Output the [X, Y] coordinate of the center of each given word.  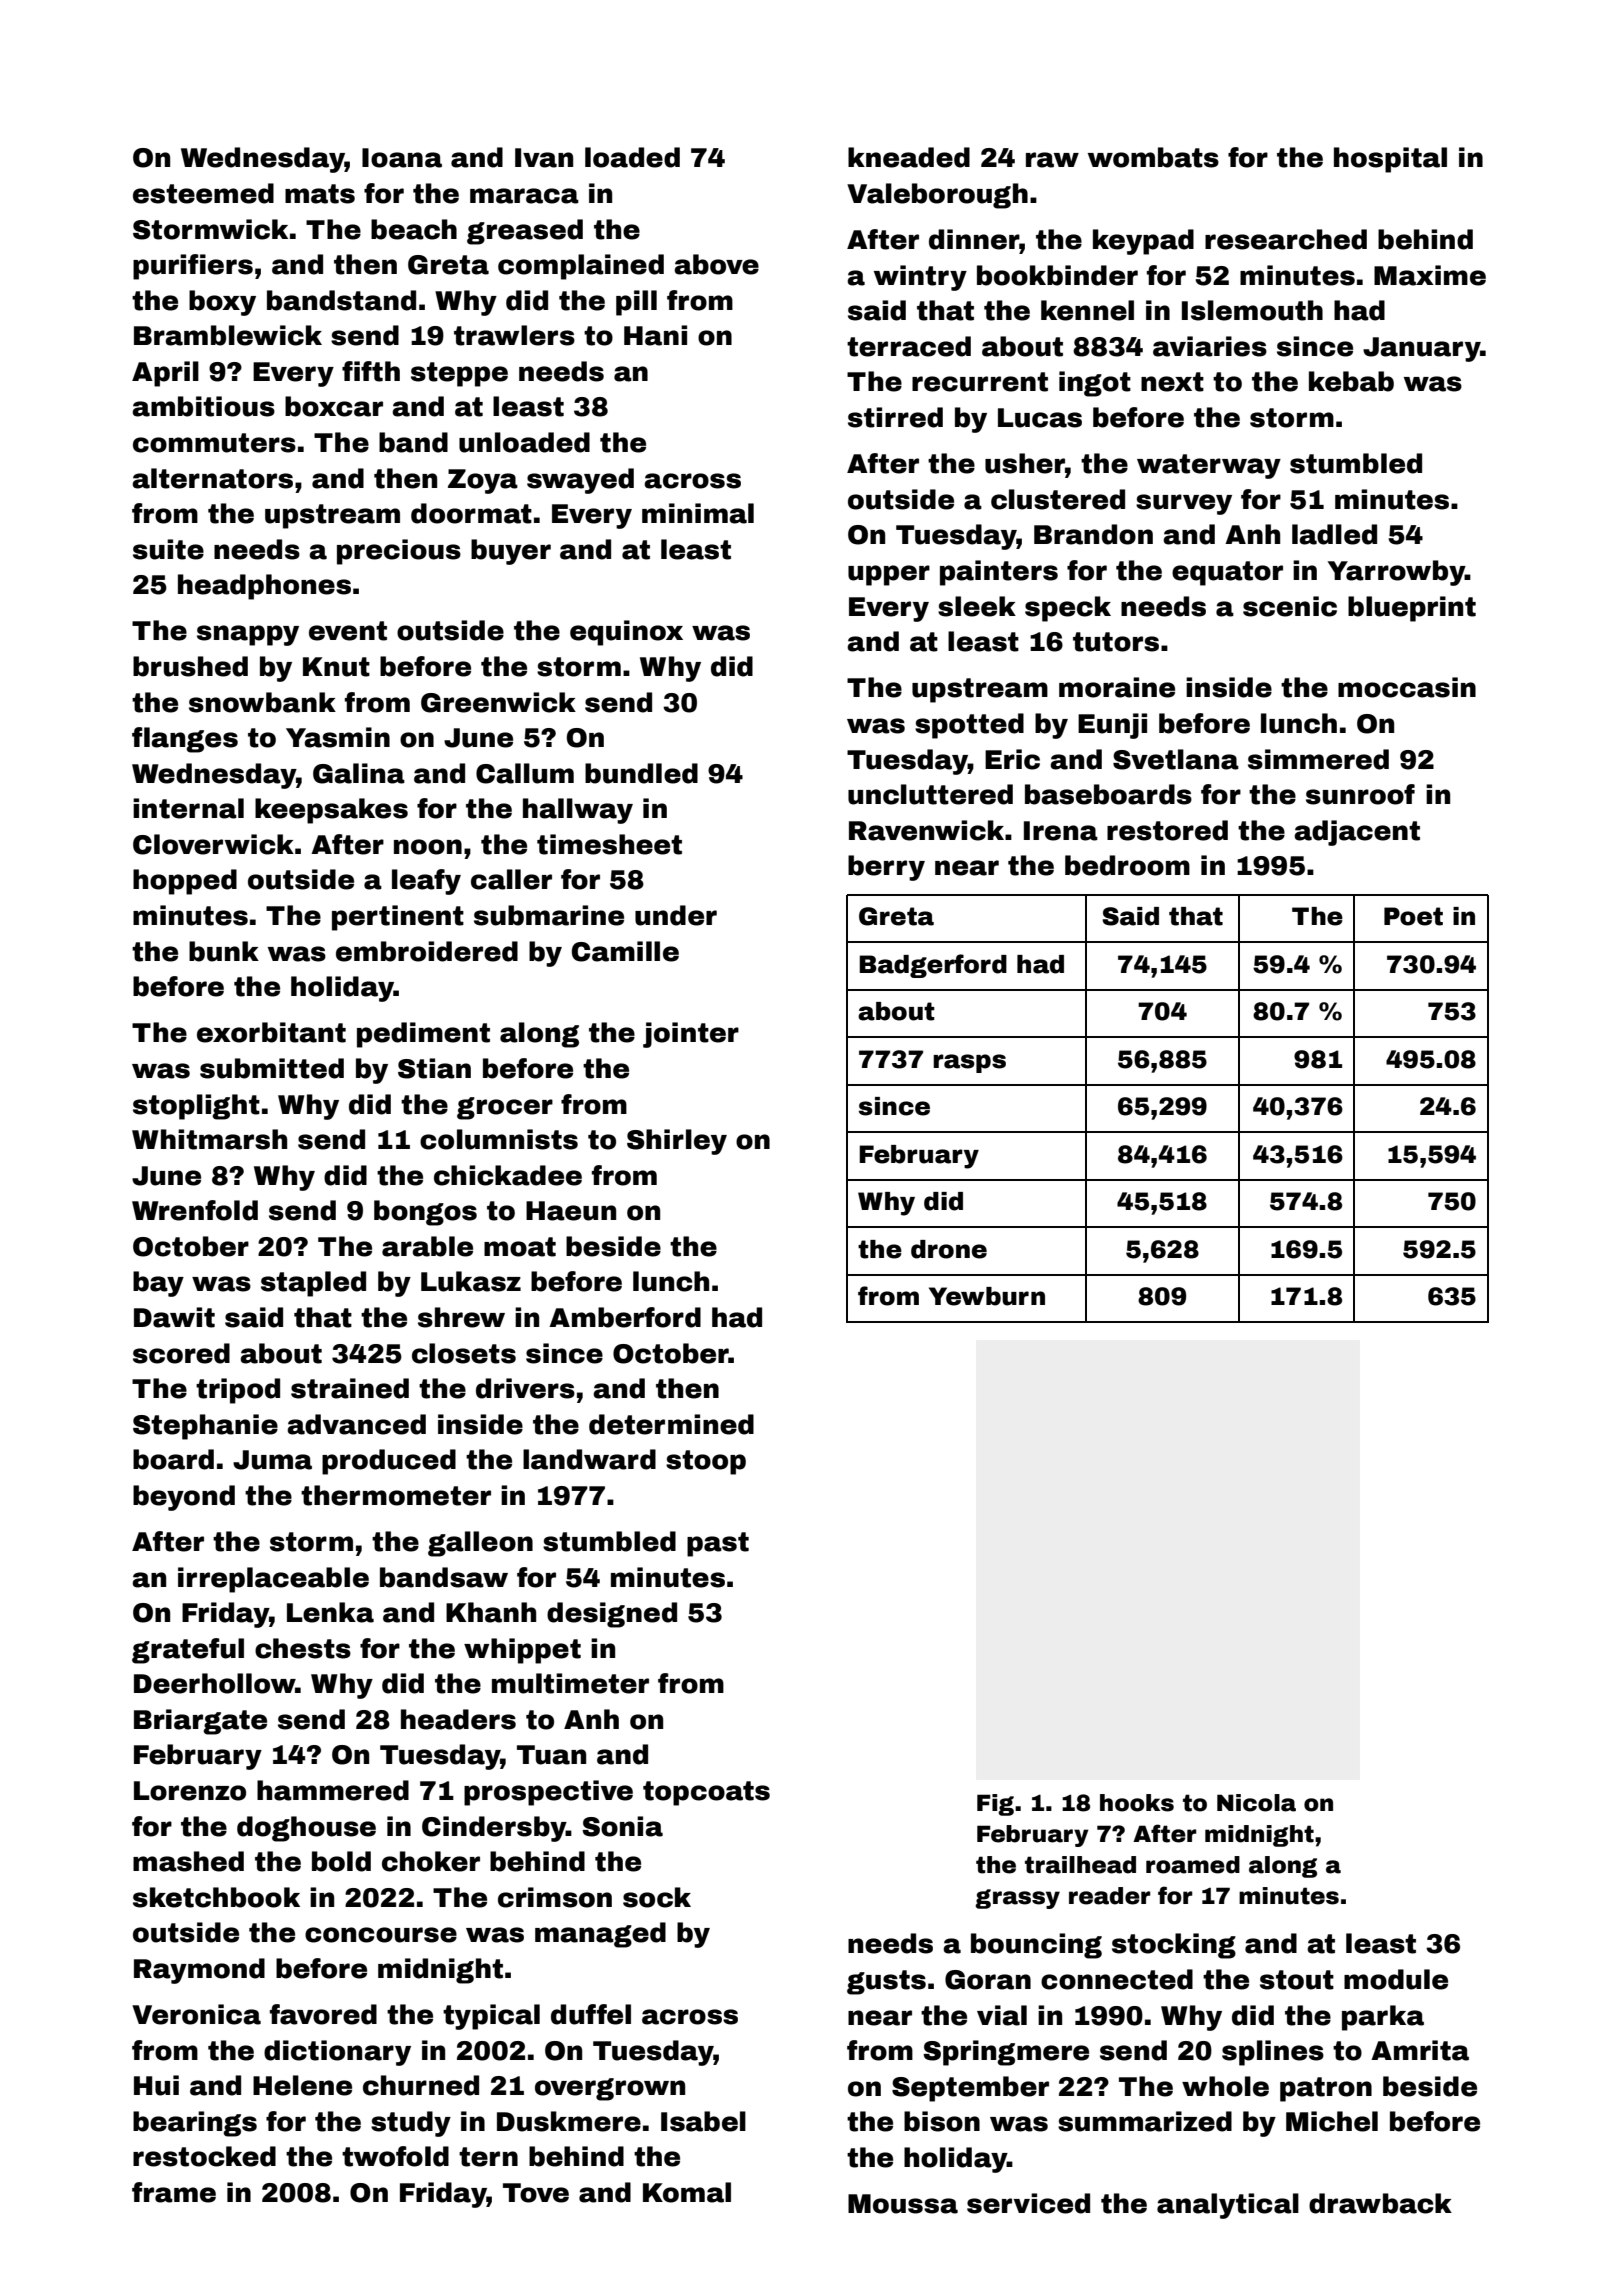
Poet [1413, 916]
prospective [548, 1793]
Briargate [200, 1722]
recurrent [980, 382]
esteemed [203, 193]
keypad [1143, 242]
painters [999, 573]
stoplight [196, 1107]
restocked [204, 2156]
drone [949, 1249]
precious [399, 552]
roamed [1193, 1865]
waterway [1209, 466]
